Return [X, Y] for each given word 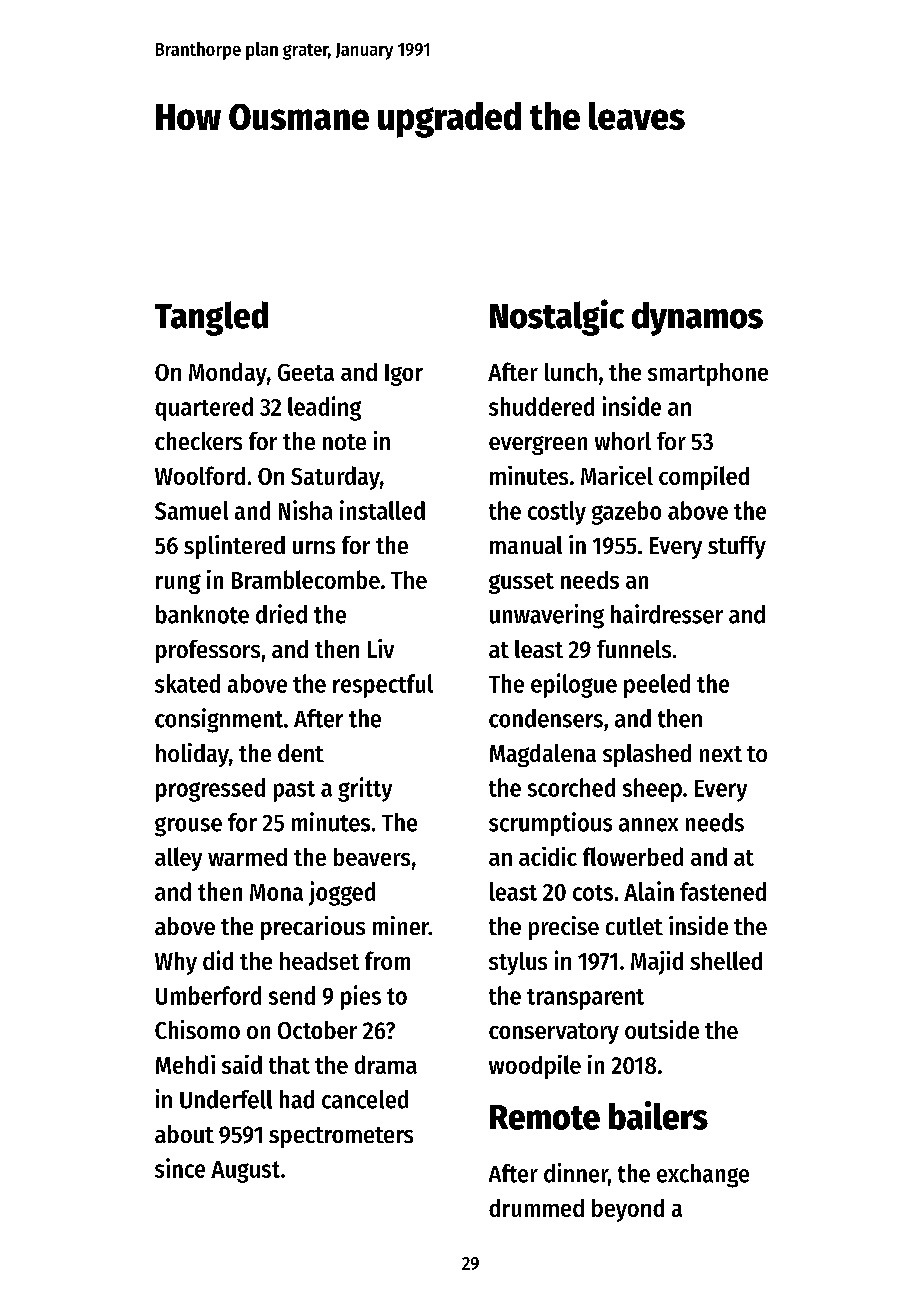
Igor [404, 375]
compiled [704, 478]
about [184, 1134]
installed [382, 510]
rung [178, 584]
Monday [228, 374]
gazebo [626, 513]
